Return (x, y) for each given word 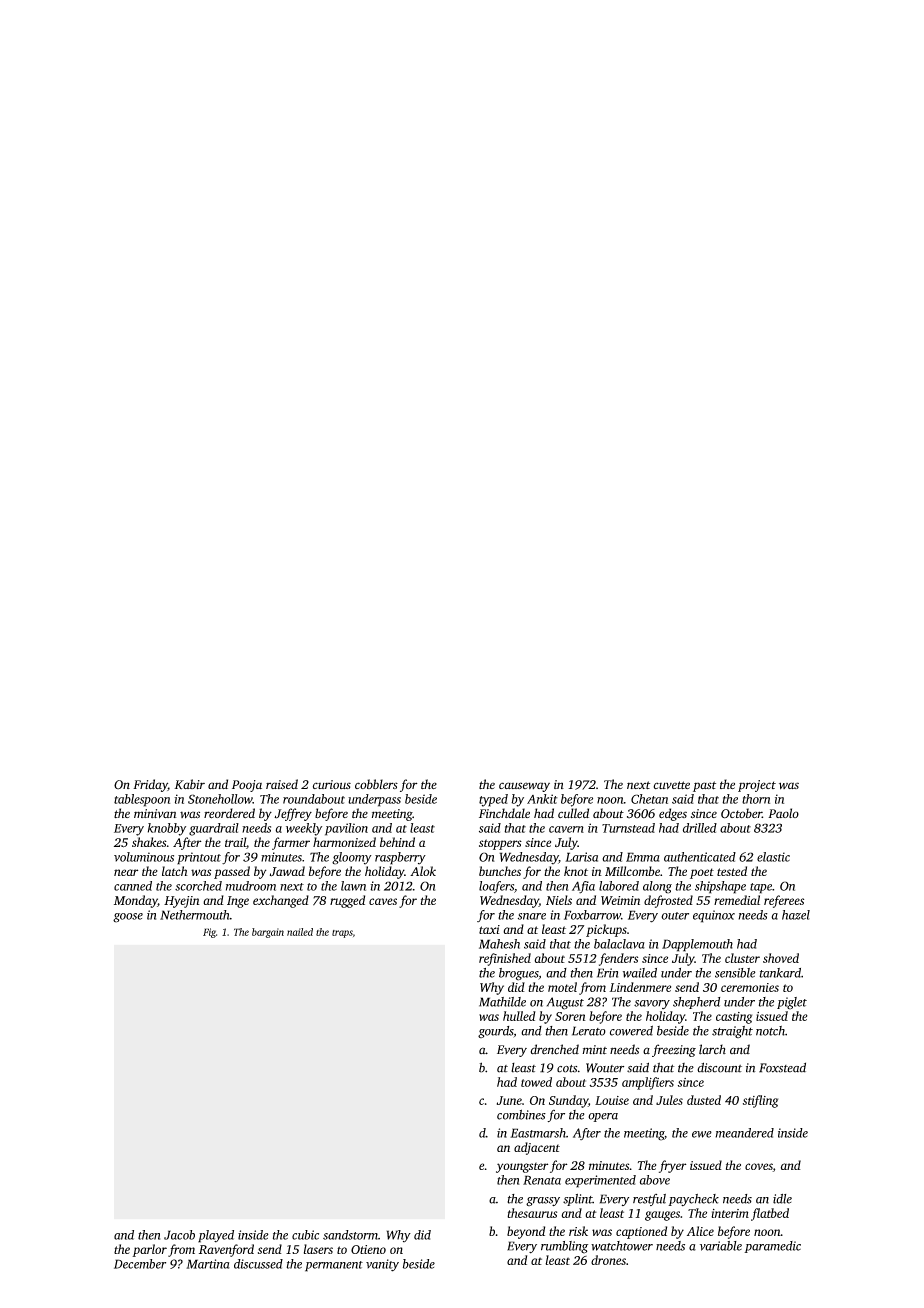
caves (383, 901)
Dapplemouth (697, 945)
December (140, 1264)
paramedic (772, 1247)
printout (199, 858)
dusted (704, 1100)
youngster (522, 1167)
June (509, 1100)
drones (608, 1260)
